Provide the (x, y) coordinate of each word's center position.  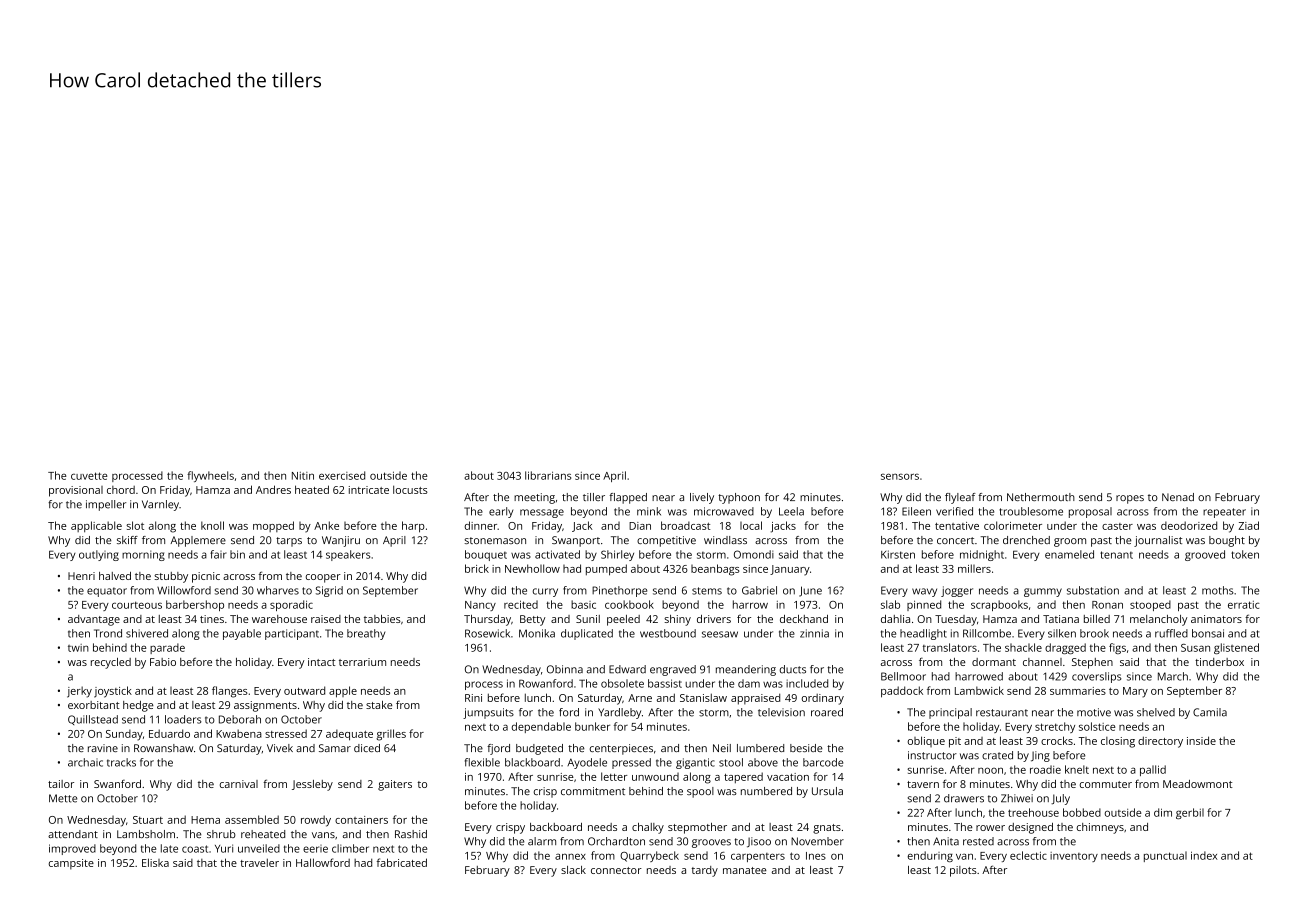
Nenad (1178, 497)
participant (292, 634)
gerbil (1190, 813)
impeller (106, 505)
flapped (628, 498)
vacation (788, 777)
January (790, 570)
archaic (85, 762)
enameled (1069, 554)
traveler (259, 862)
